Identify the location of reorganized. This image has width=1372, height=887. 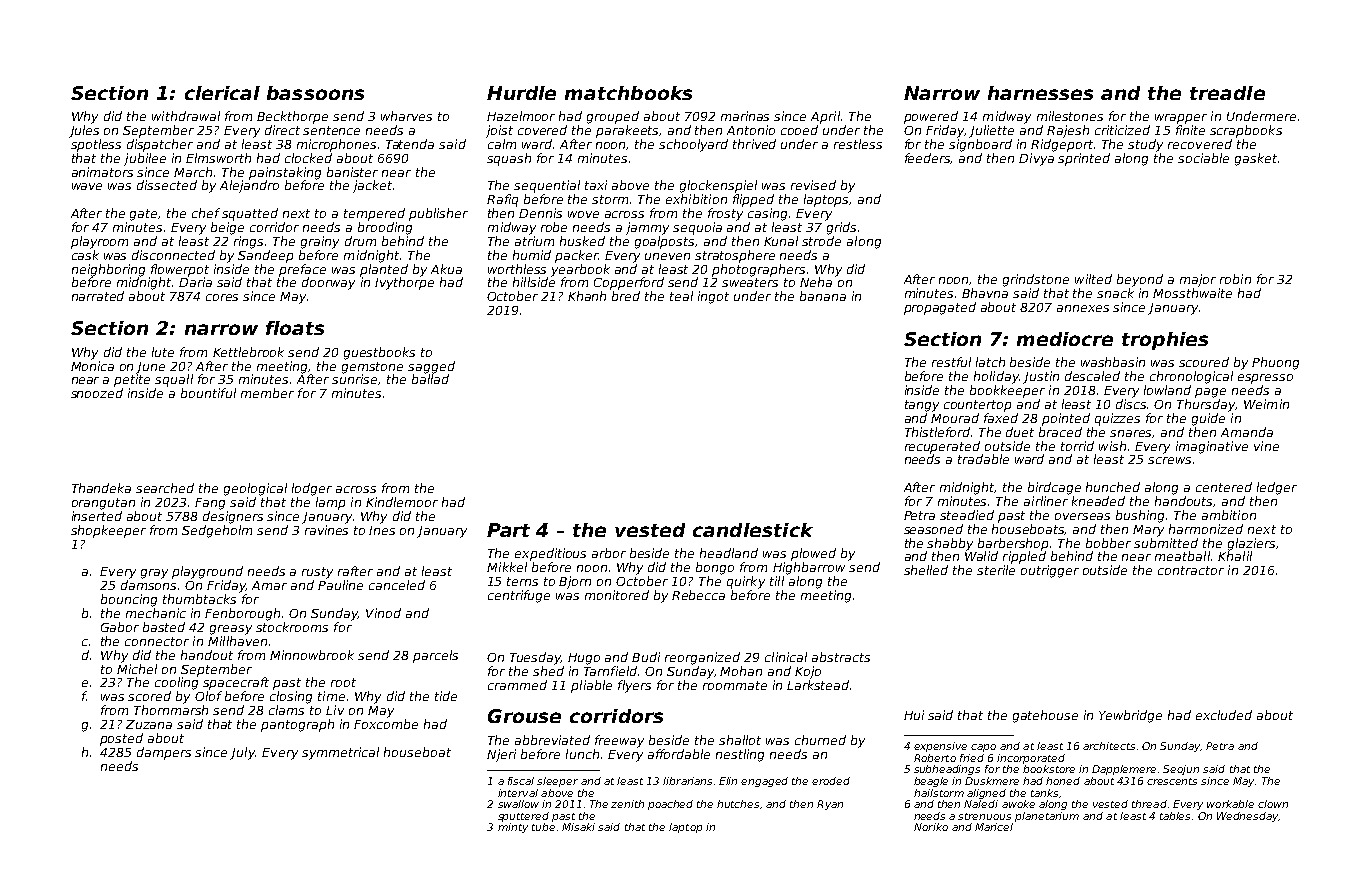
(702, 658).
